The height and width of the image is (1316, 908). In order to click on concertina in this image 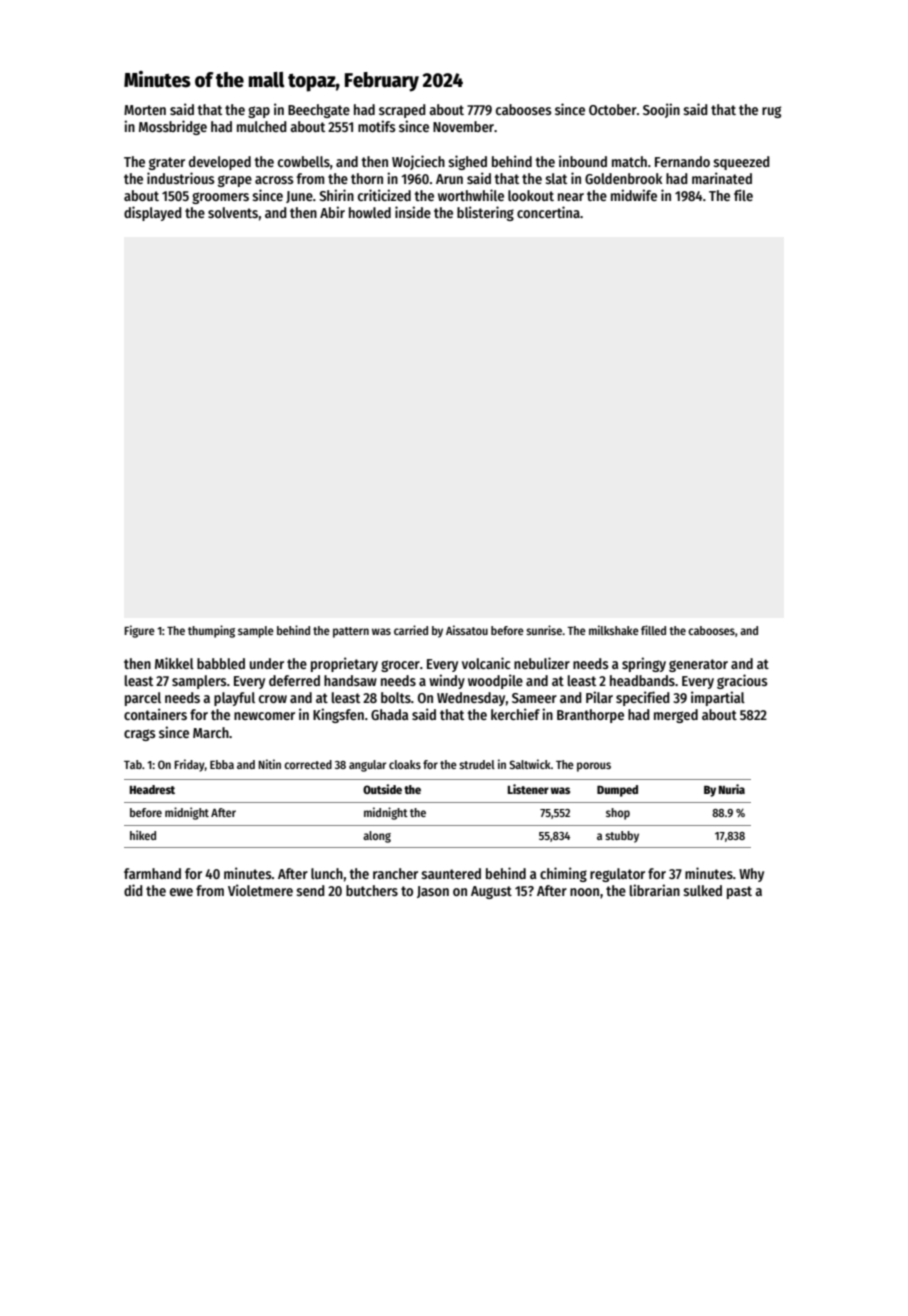, I will do `click(548, 212)`.
